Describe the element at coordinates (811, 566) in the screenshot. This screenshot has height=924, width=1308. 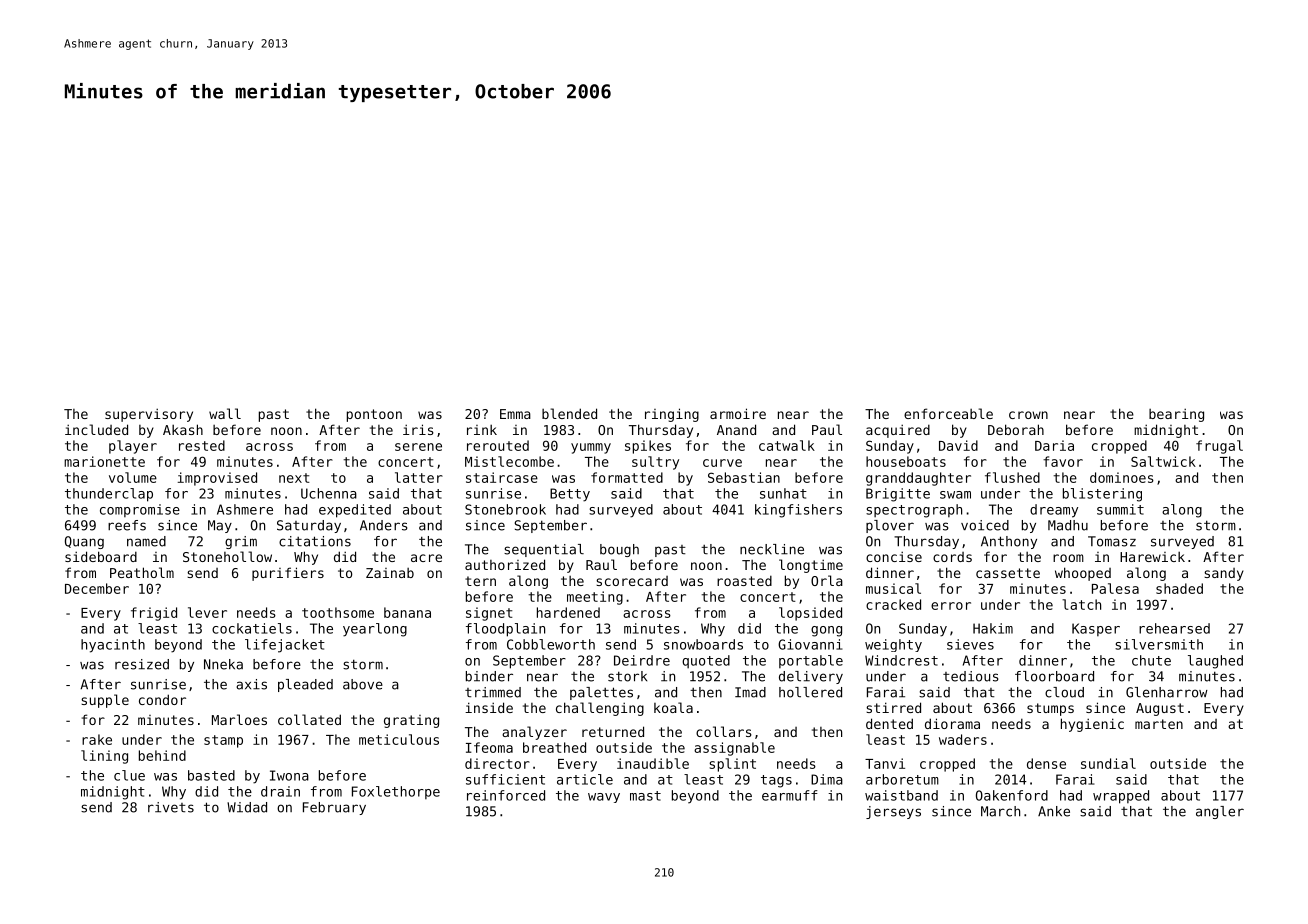
I see `longtime` at that location.
